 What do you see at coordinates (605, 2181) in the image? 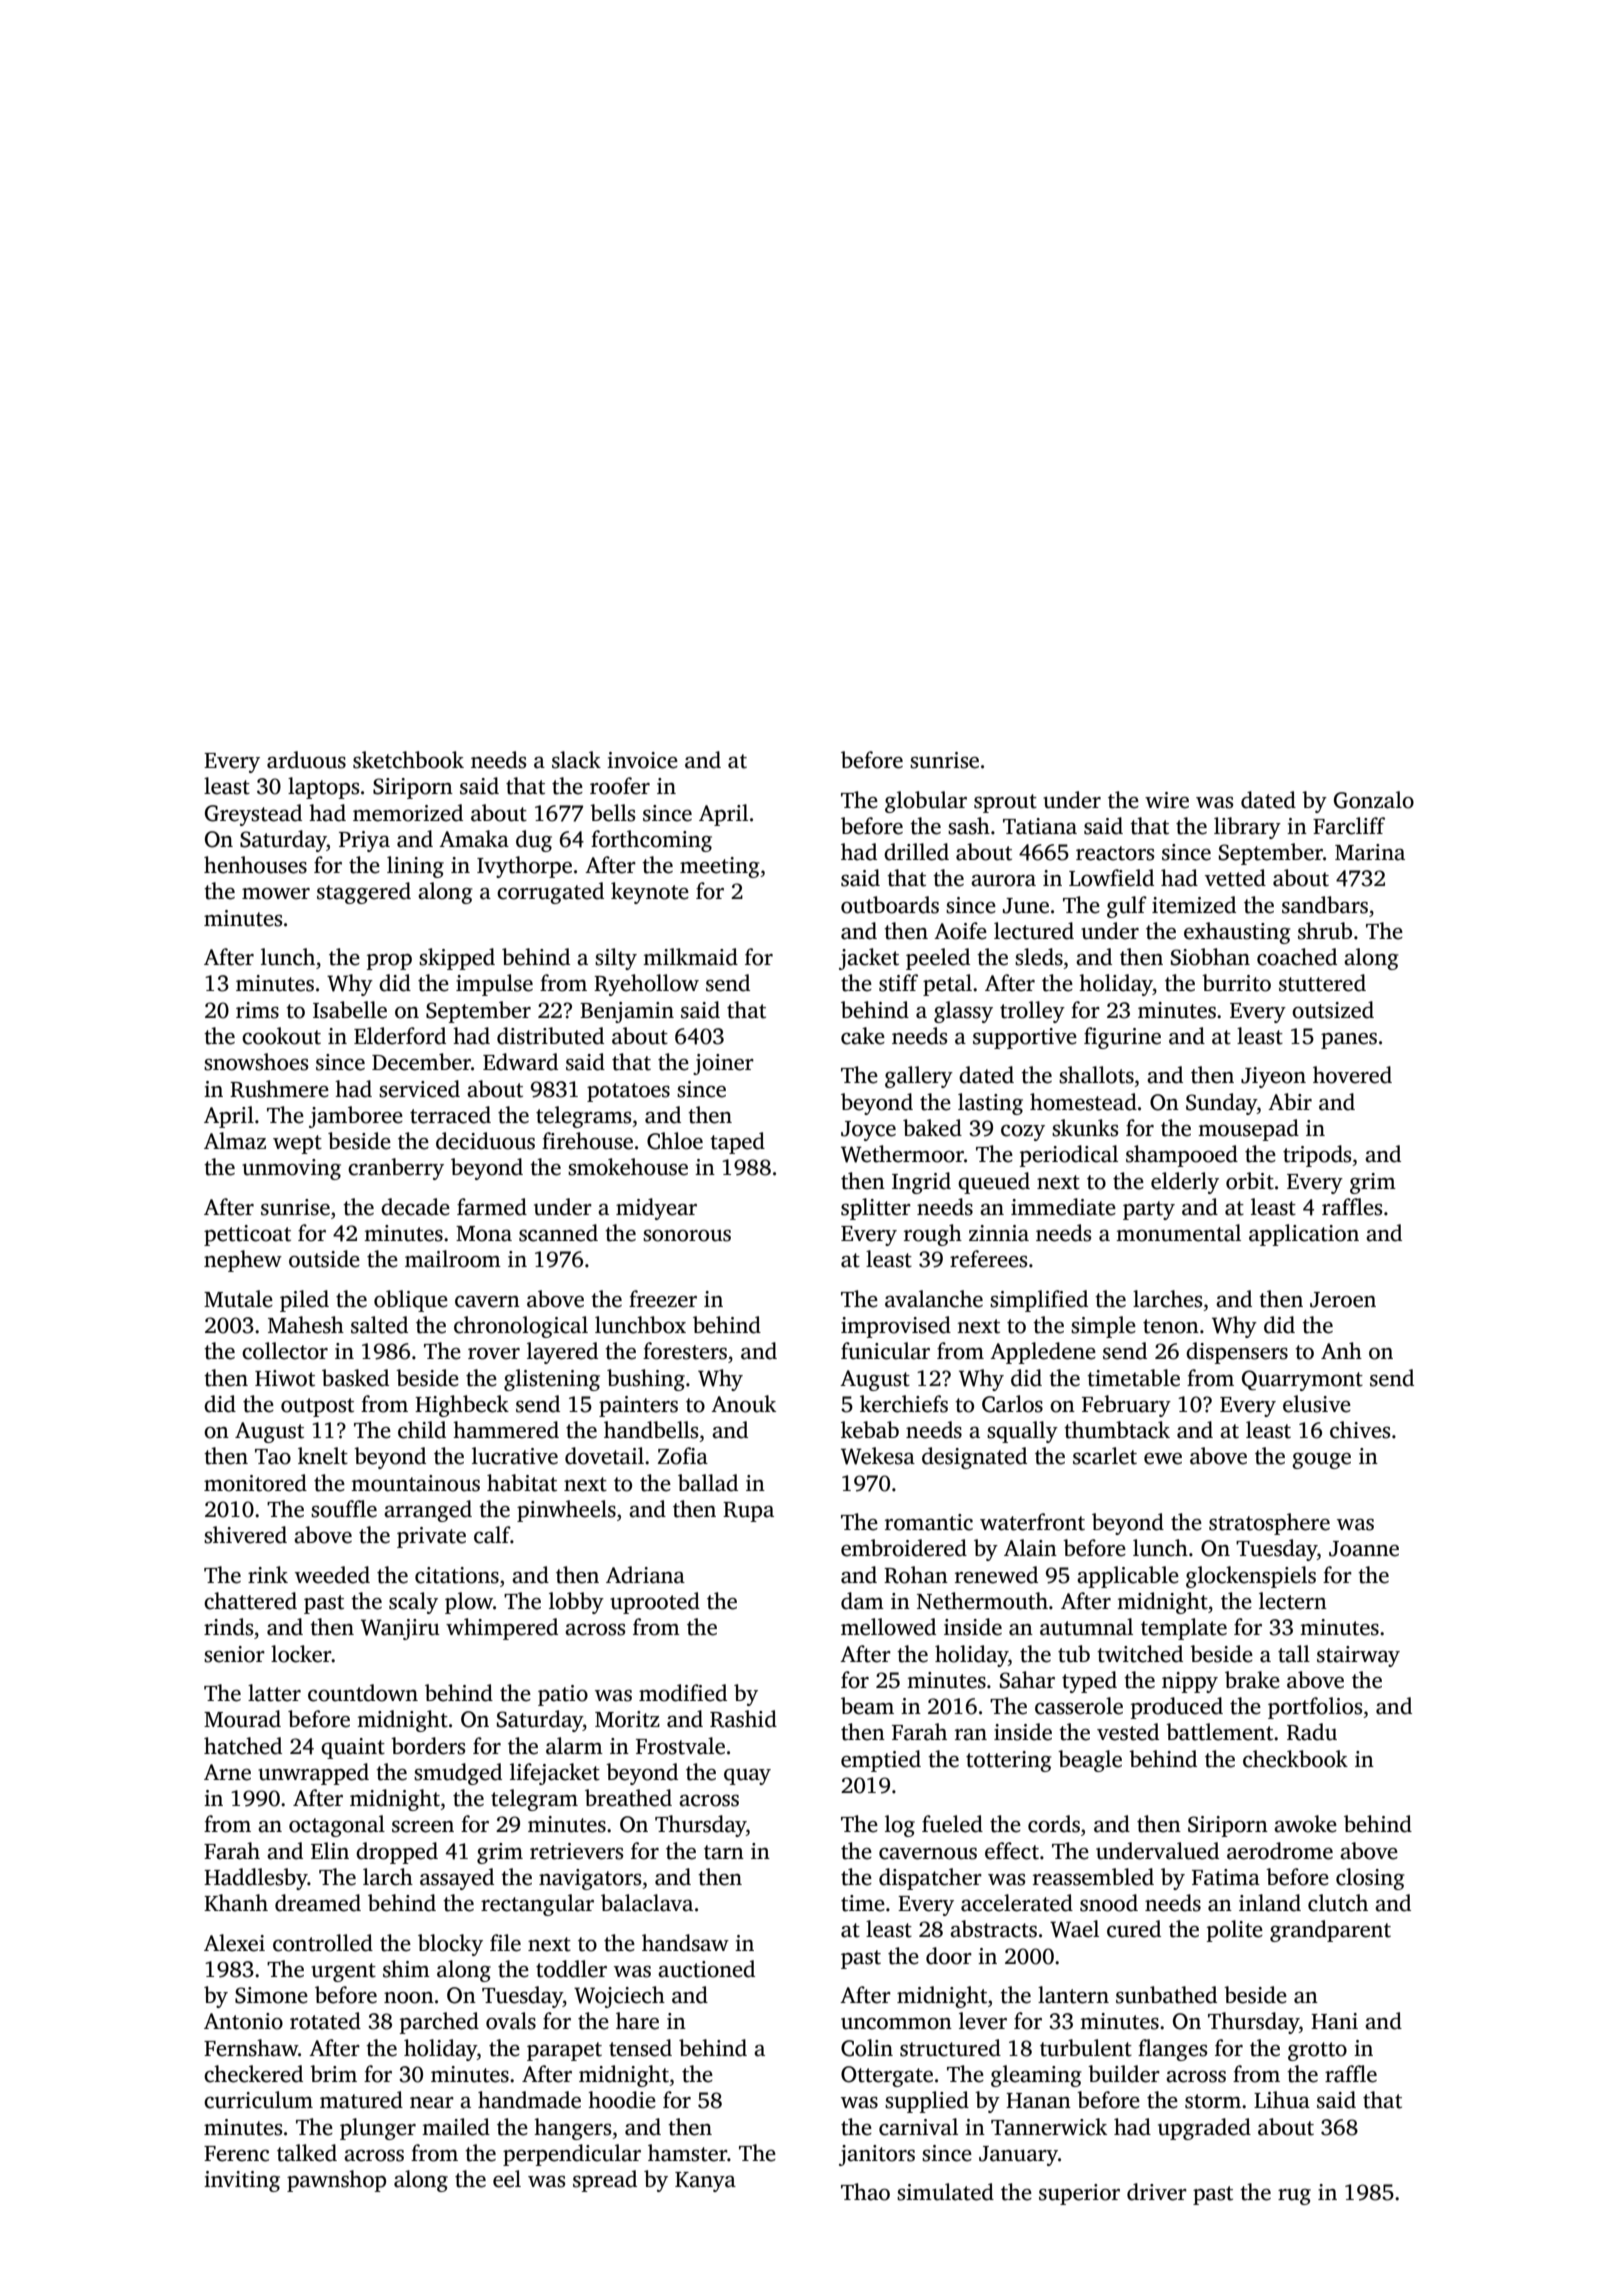
I see `spread` at bounding box center [605, 2181].
